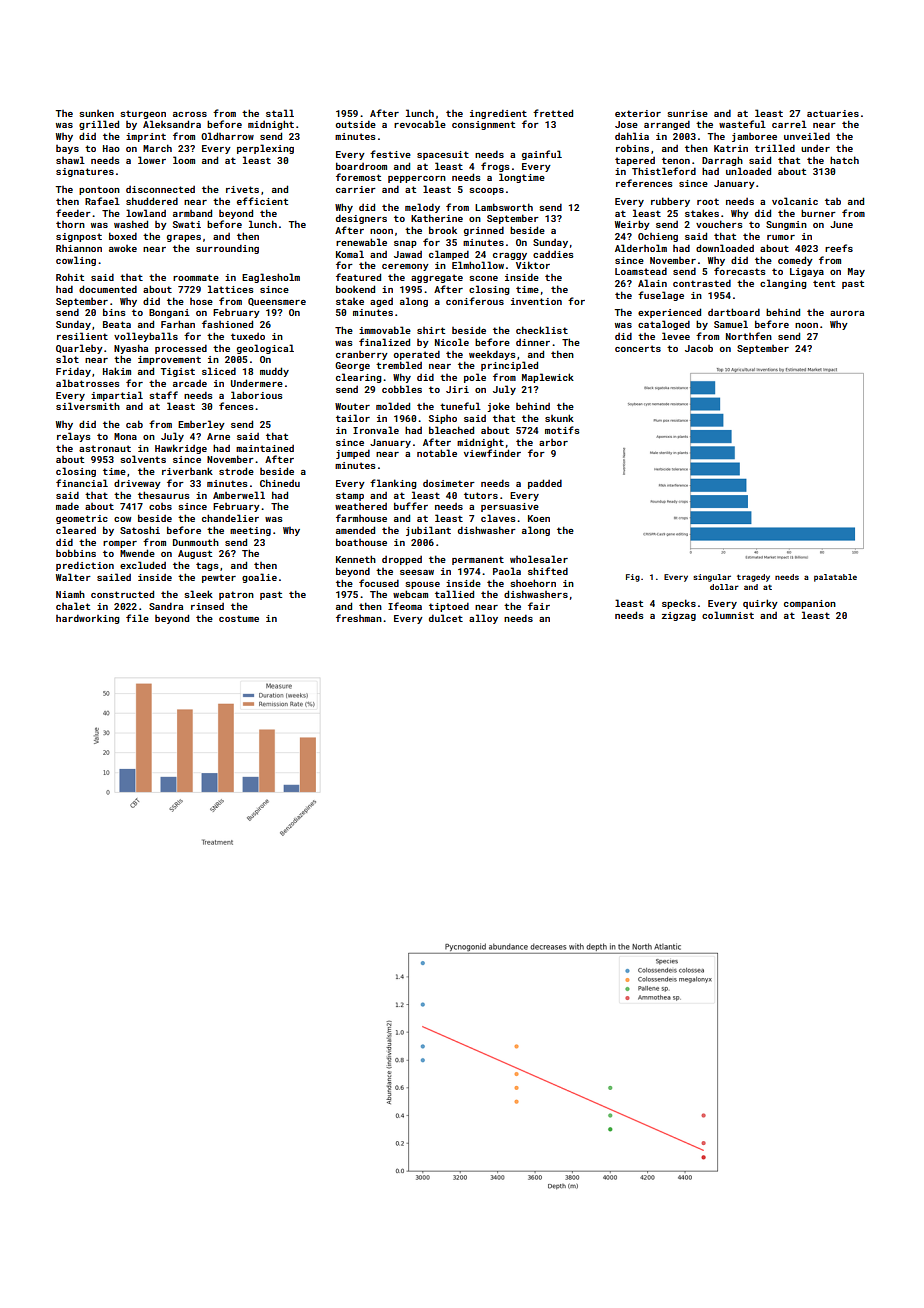 This screenshot has height=1308, width=924. Describe the element at coordinates (359, 618) in the screenshot. I see `freshman` at that location.
